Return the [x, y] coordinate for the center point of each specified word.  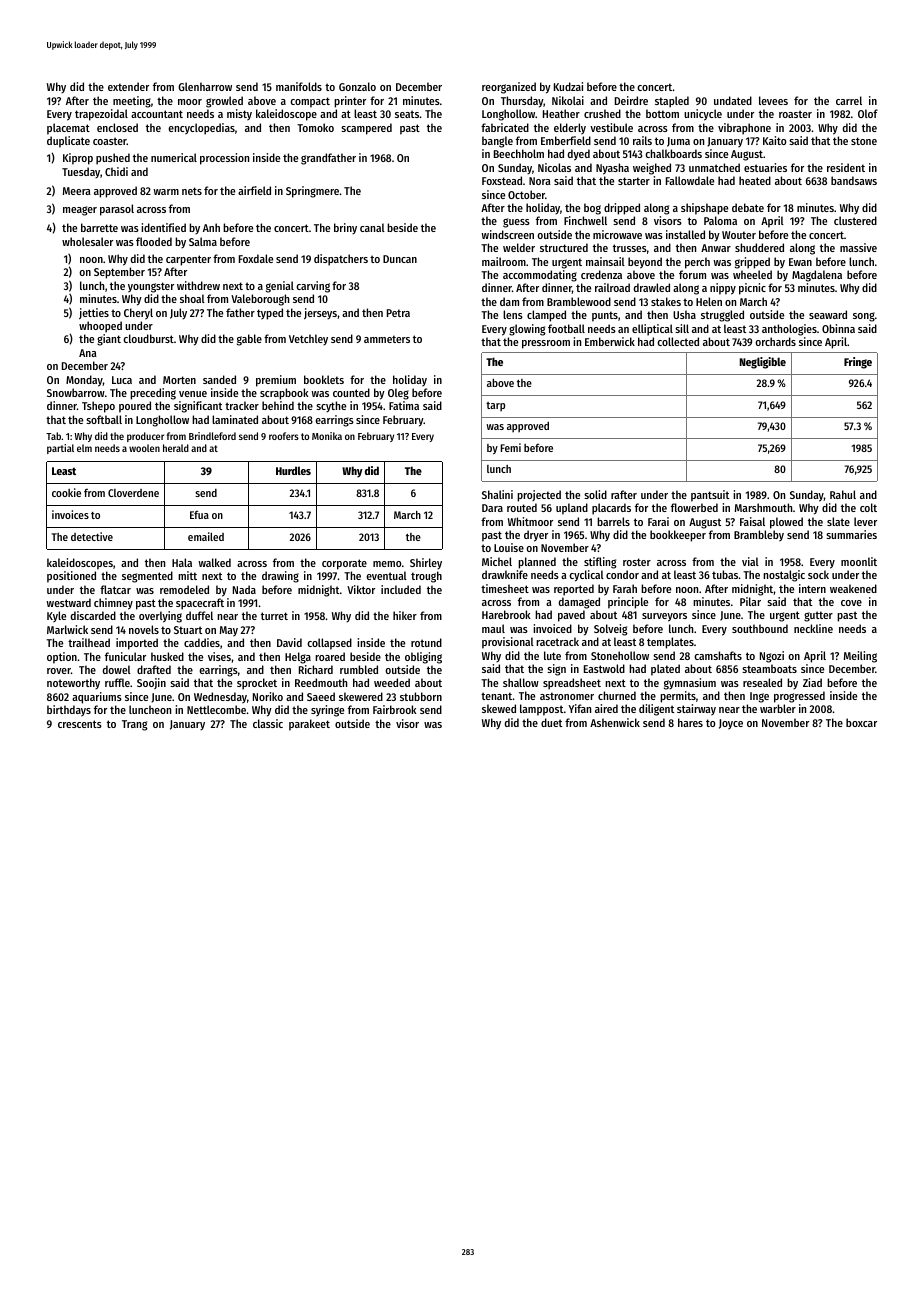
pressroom [546, 344]
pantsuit [710, 496]
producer [145, 437]
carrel [849, 100]
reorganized [509, 88]
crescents [80, 724]
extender [128, 86]
